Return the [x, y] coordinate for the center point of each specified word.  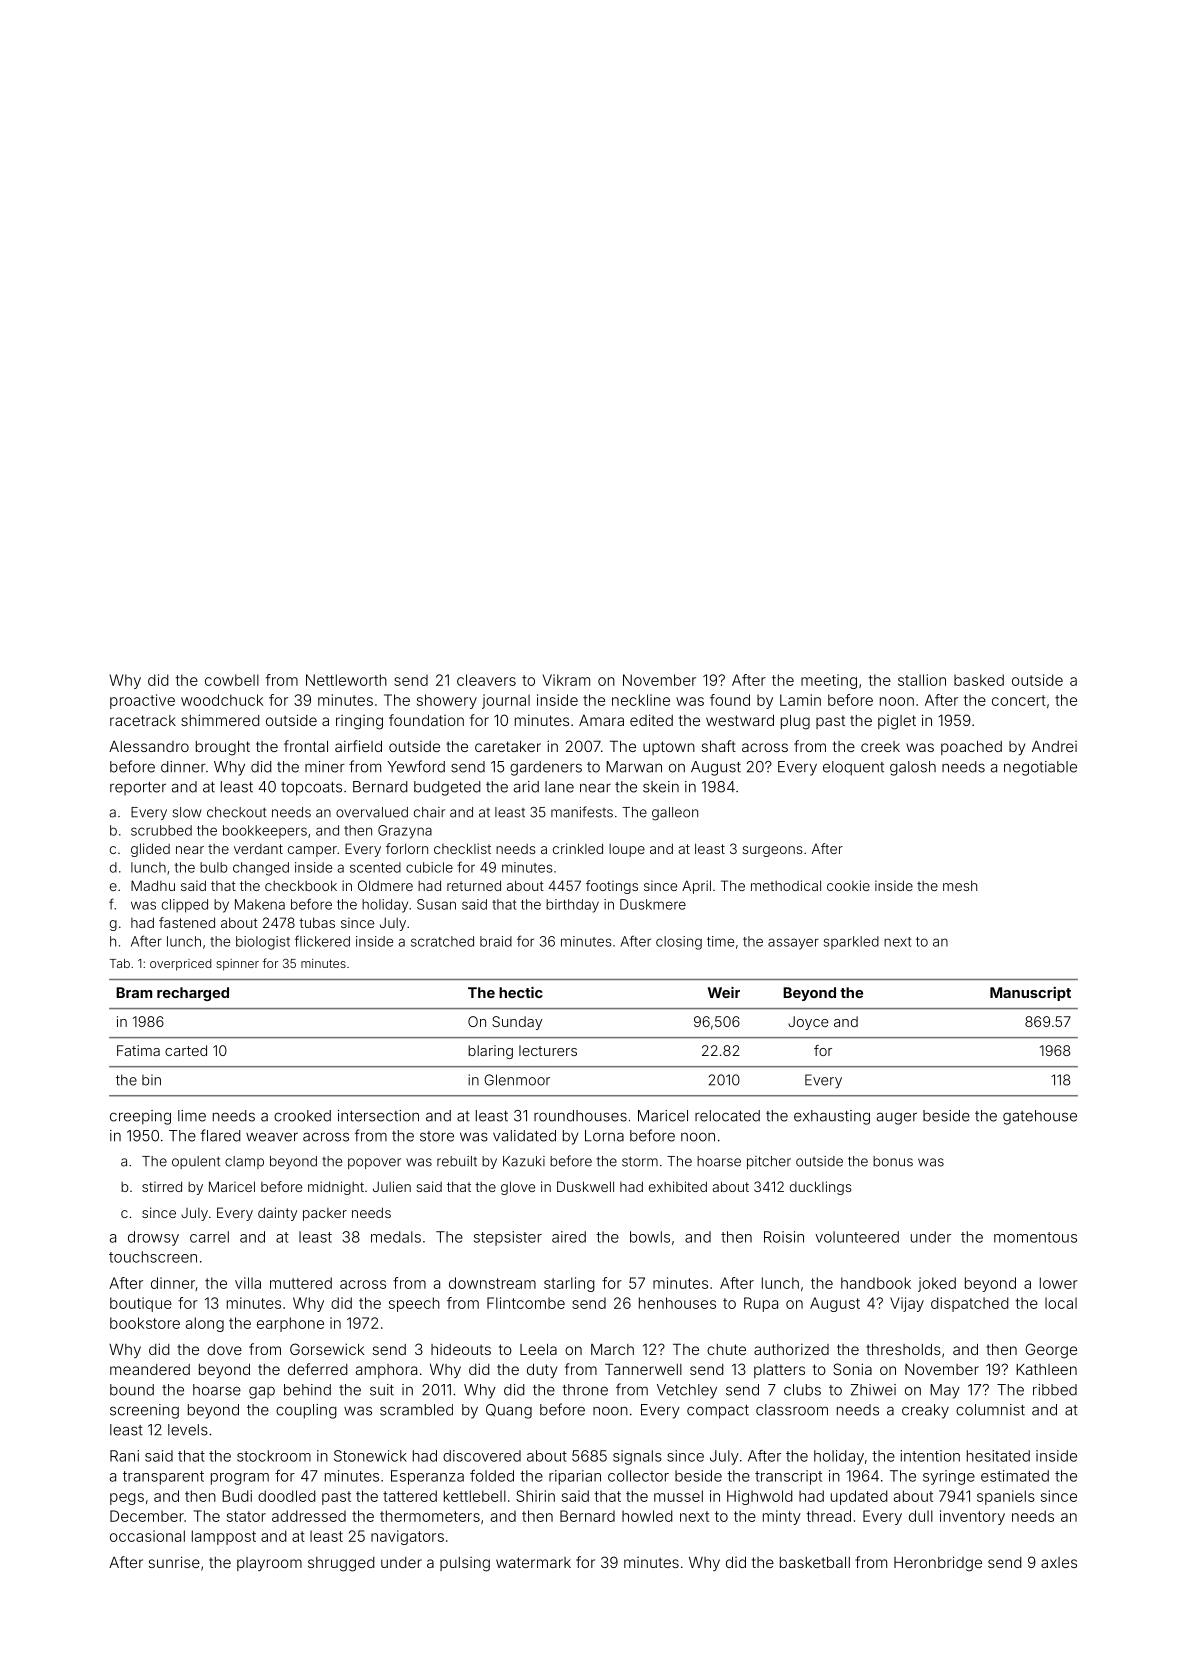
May [945, 1391]
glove [518, 1188]
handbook [876, 1283]
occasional [147, 1536]
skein [661, 787]
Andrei [1054, 746]
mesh [960, 885]
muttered [301, 1283]
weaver [272, 1137]
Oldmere [385, 885]
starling [569, 1284]
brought [223, 748]
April [696, 887]
